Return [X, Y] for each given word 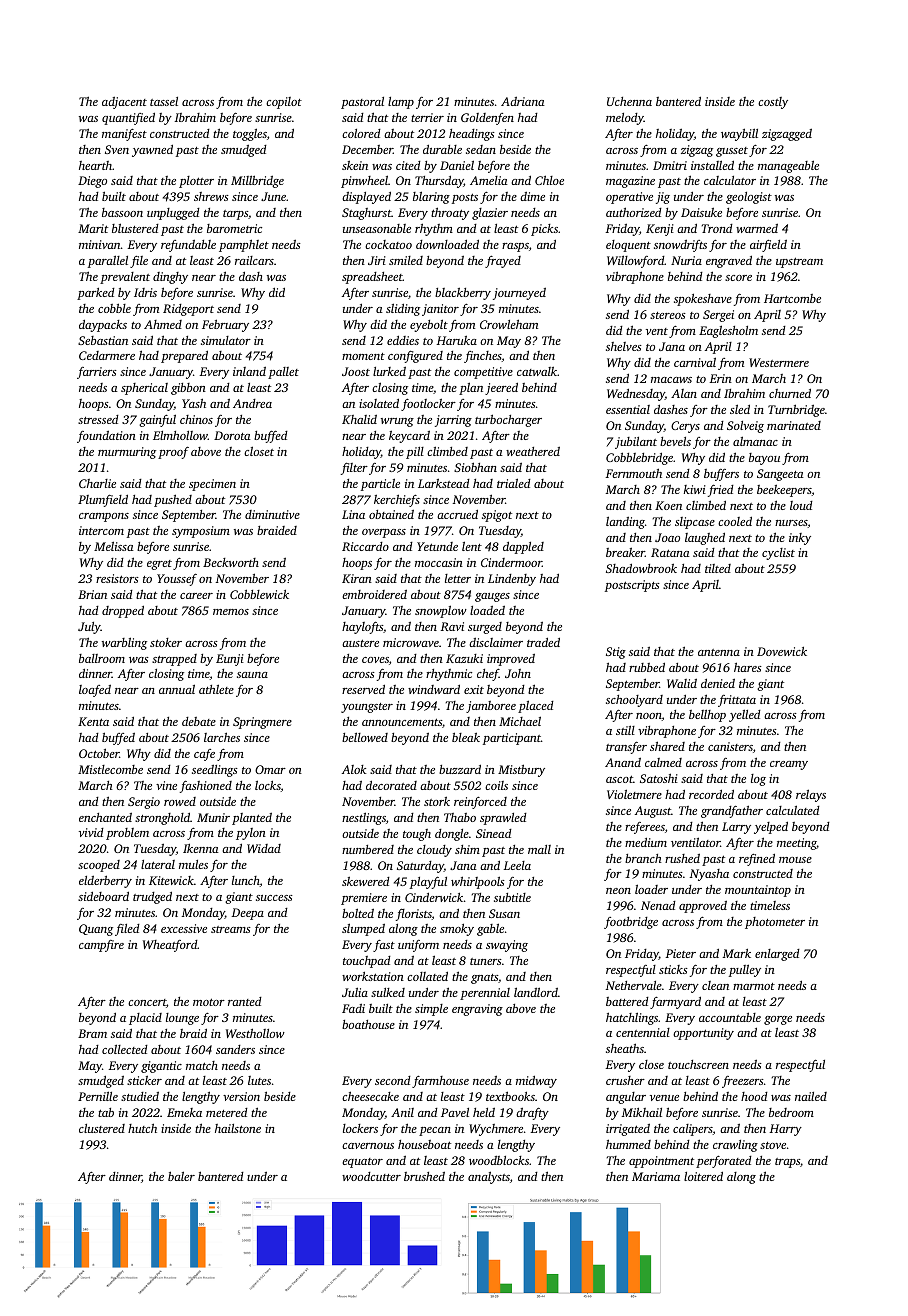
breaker [625, 552]
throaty [450, 213]
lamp [401, 103]
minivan [100, 244]
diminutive [272, 514]
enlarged [777, 955]
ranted [245, 1001]
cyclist [778, 554]
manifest [124, 135]
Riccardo [365, 546]
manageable [788, 166]
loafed [95, 691]
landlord [536, 992]
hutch [142, 1128]
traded [543, 642]
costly [773, 103]
